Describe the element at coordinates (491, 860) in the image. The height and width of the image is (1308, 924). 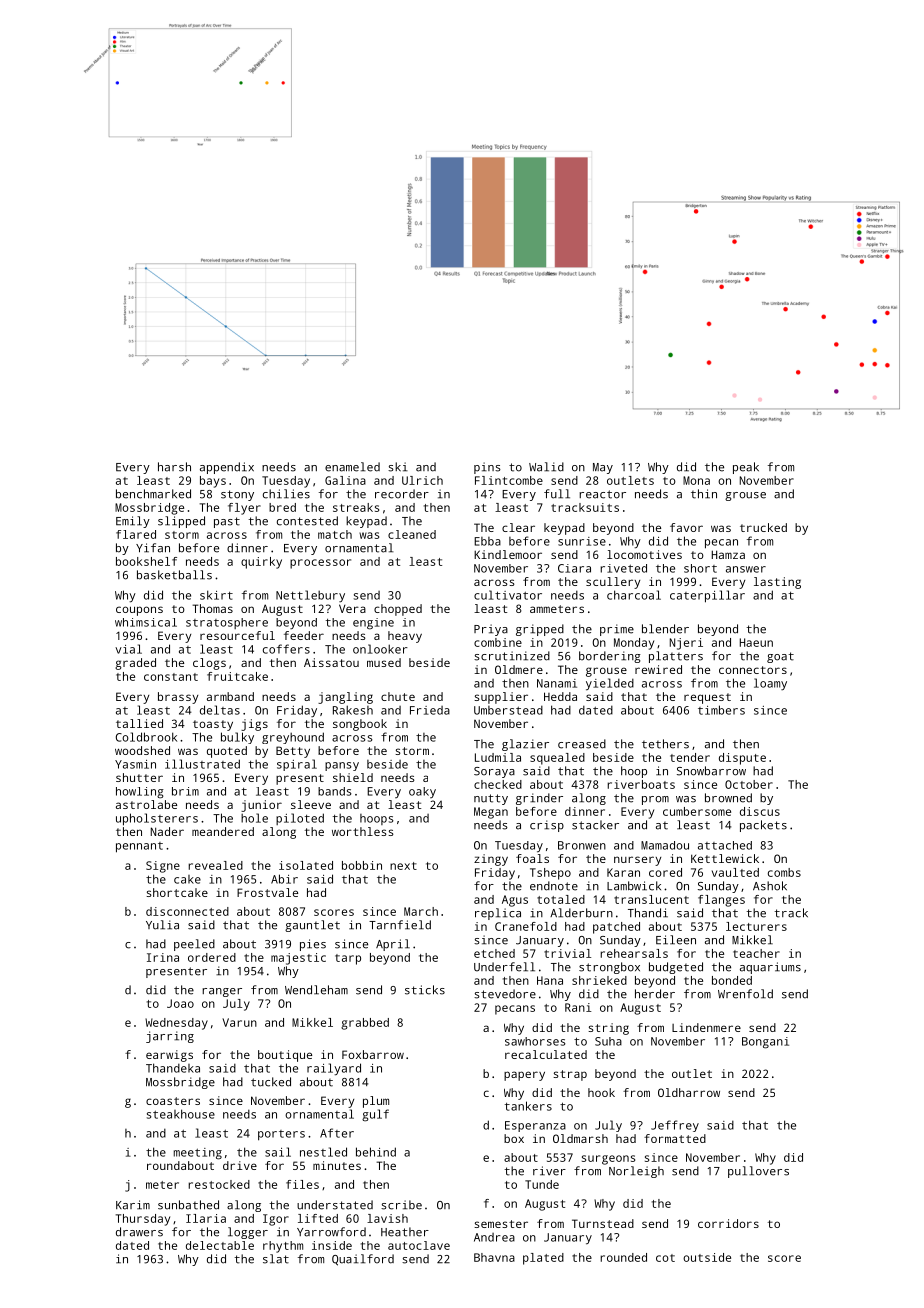
I see `zingy` at that location.
